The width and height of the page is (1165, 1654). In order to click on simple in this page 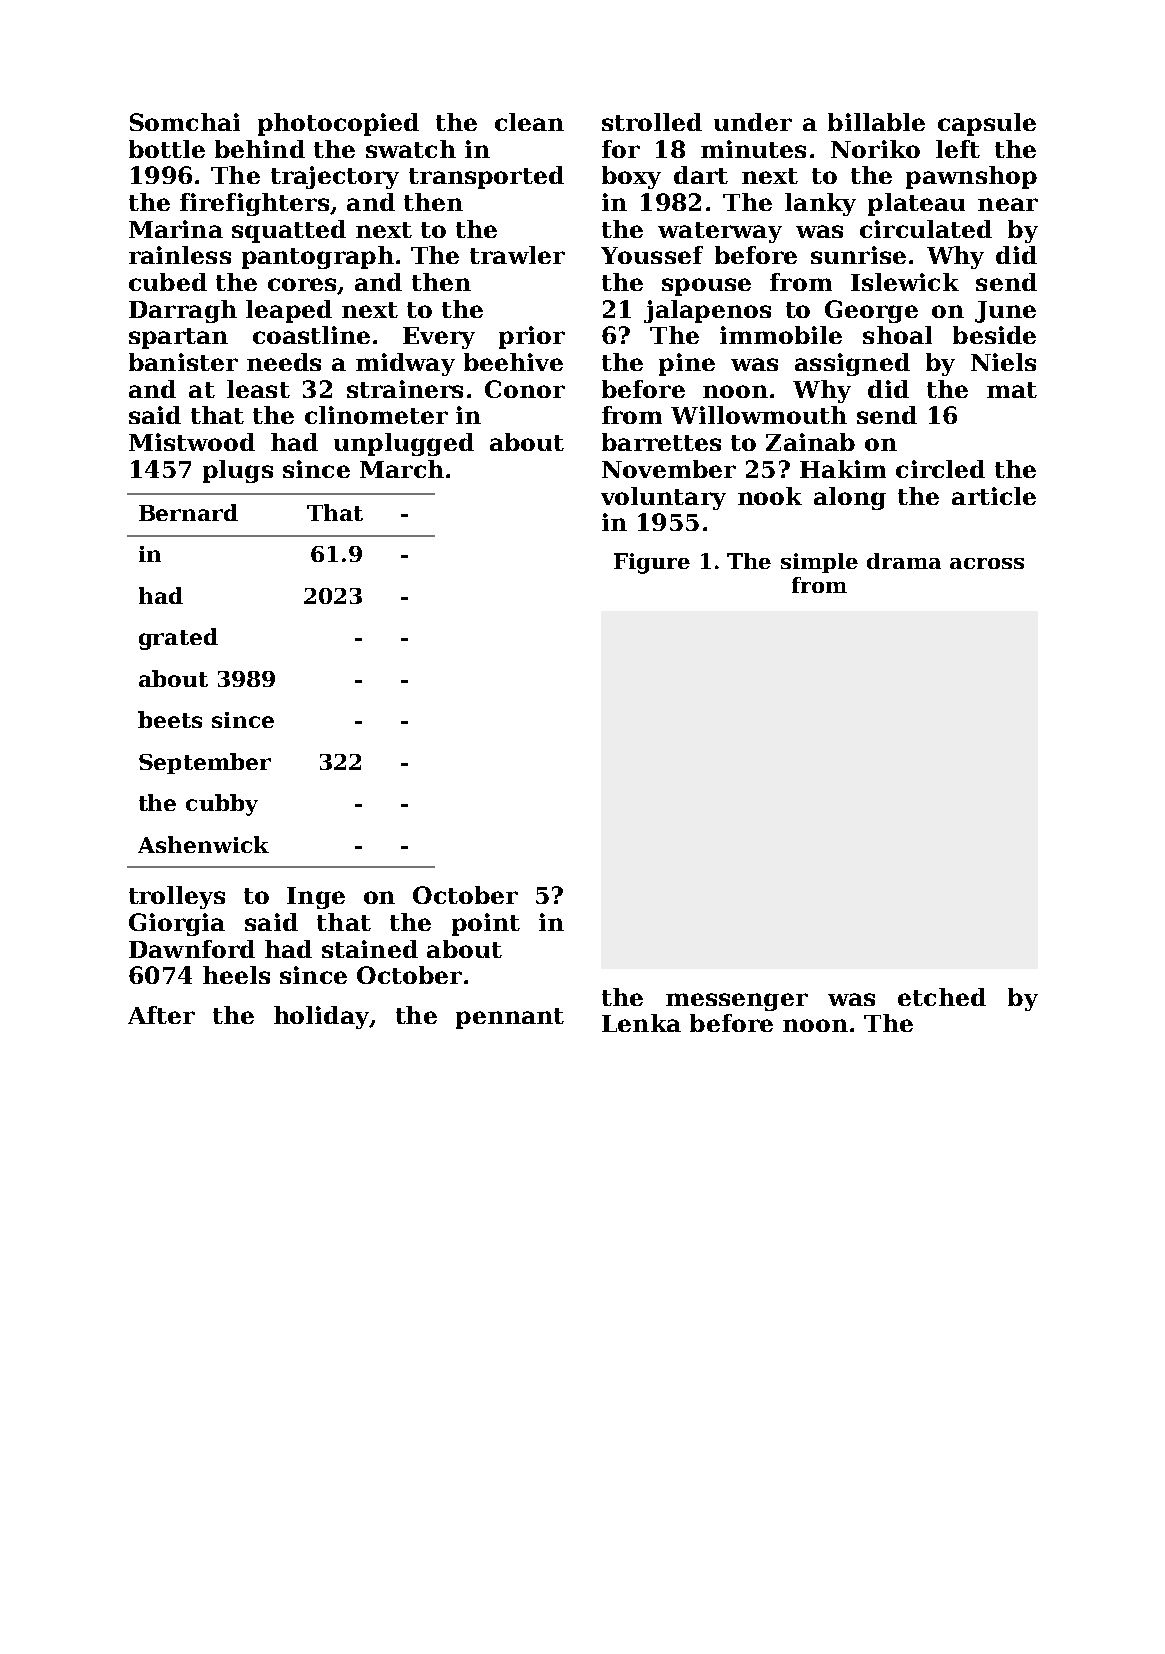, I will do `click(819, 563)`.
